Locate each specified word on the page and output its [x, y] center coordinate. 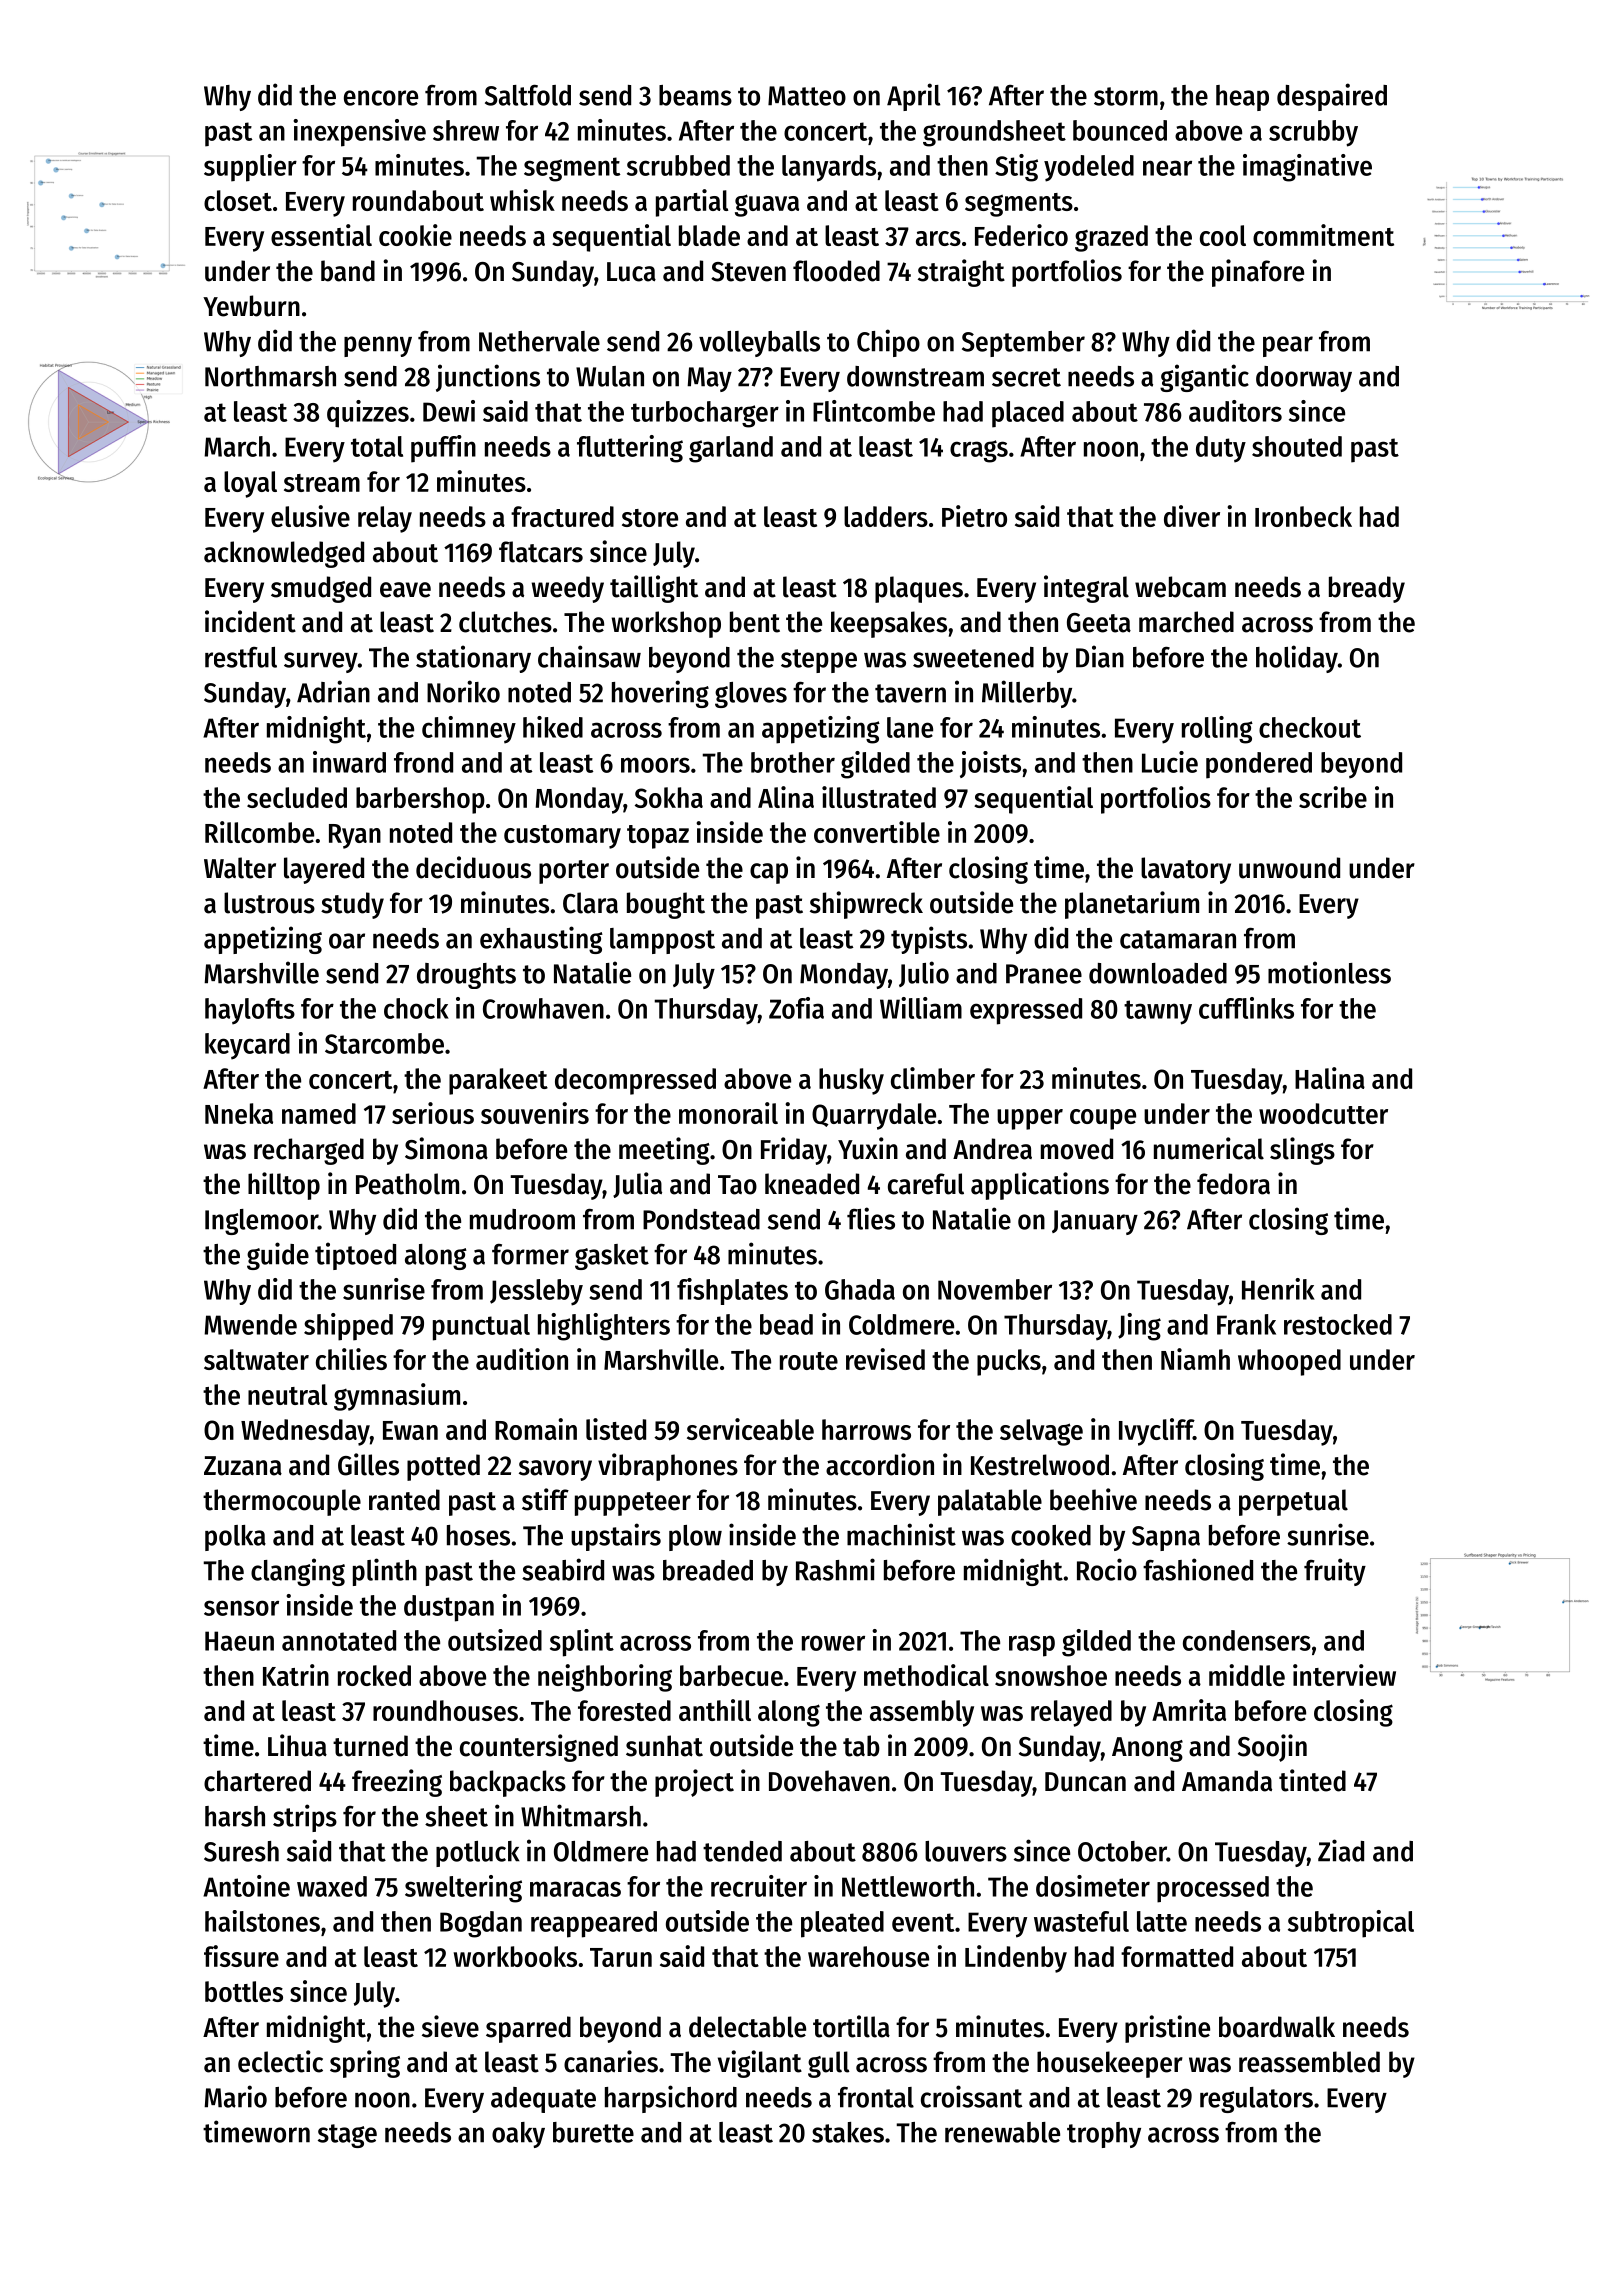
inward [349, 762]
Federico [1021, 235]
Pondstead [701, 1219]
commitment [1323, 235]
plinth [385, 1572]
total [377, 446]
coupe [1103, 1119]
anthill [715, 1710]
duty [1221, 449]
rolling [1217, 730]
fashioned [1198, 1569]
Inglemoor [261, 1222]
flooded [836, 271]
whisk [522, 200]
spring [365, 2064]
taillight [654, 589]
